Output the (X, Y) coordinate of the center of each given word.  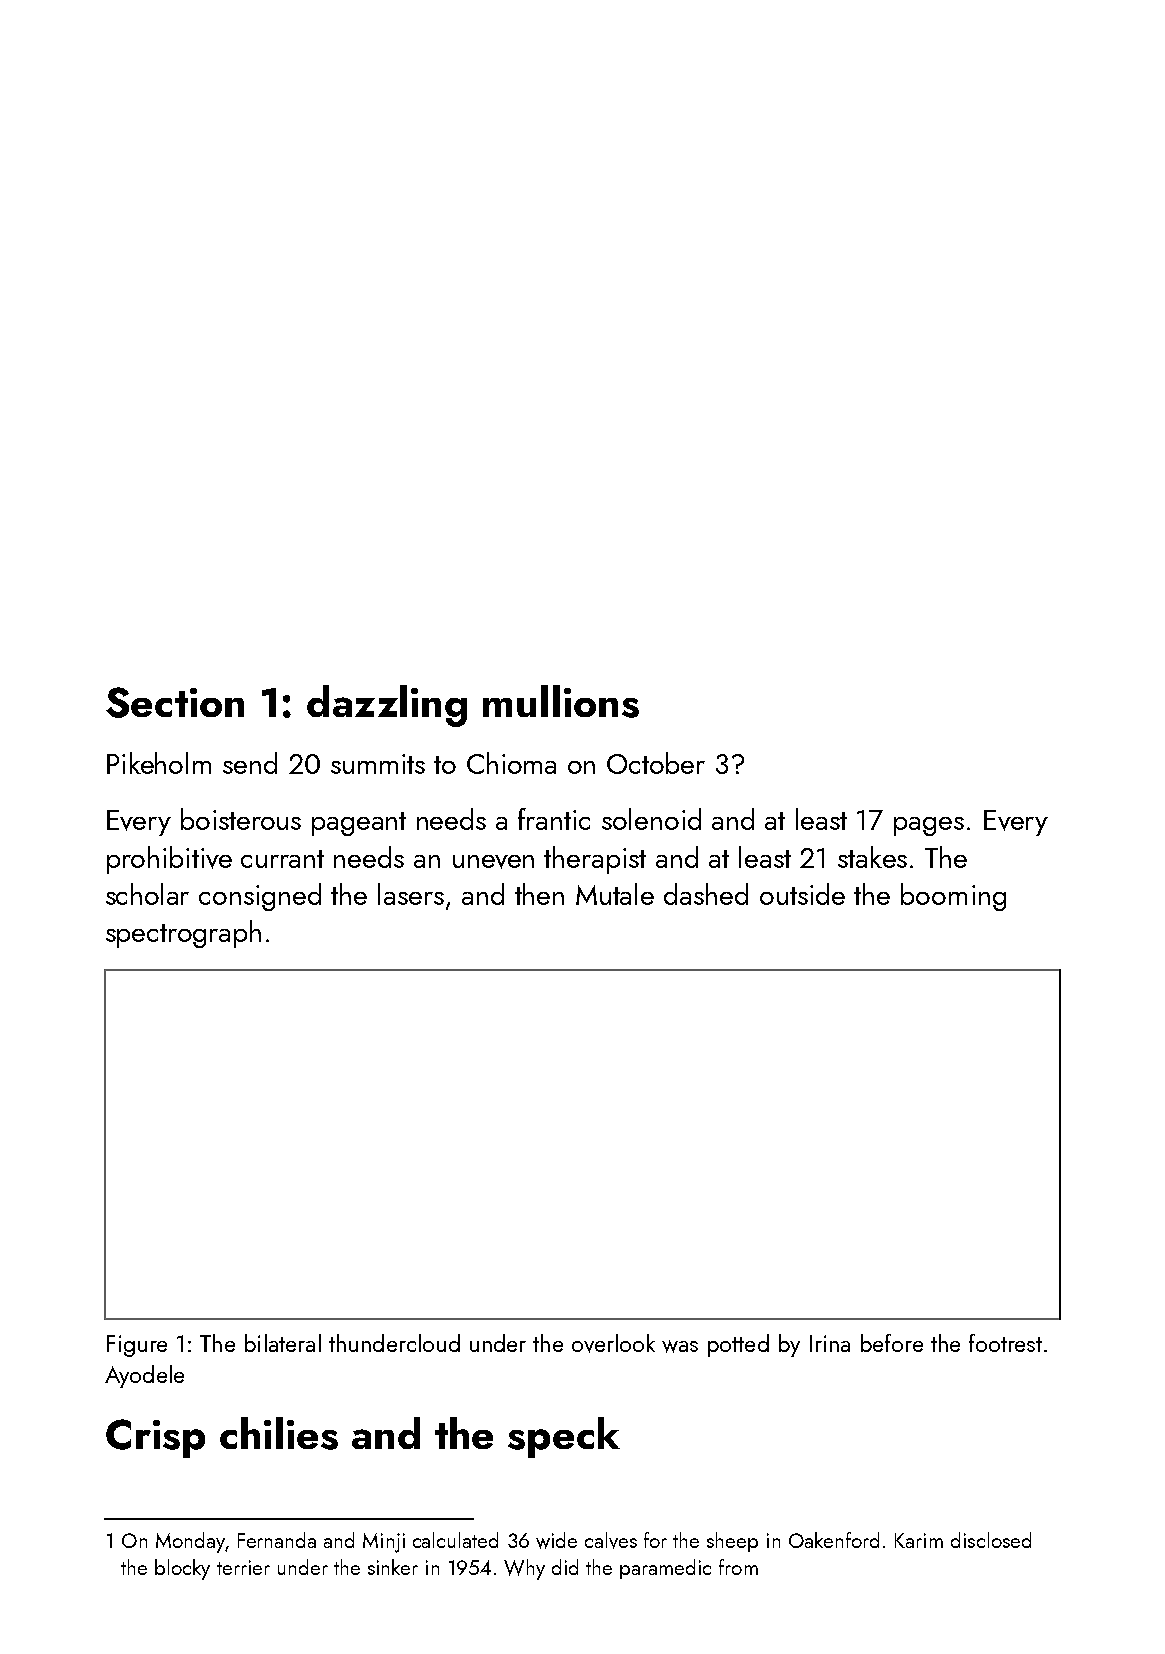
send (250, 763)
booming (953, 897)
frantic (554, 819)
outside (802, 894)
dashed (706, 894)
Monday (190, 1542)
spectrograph (183, 934)
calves (611, 1540)
